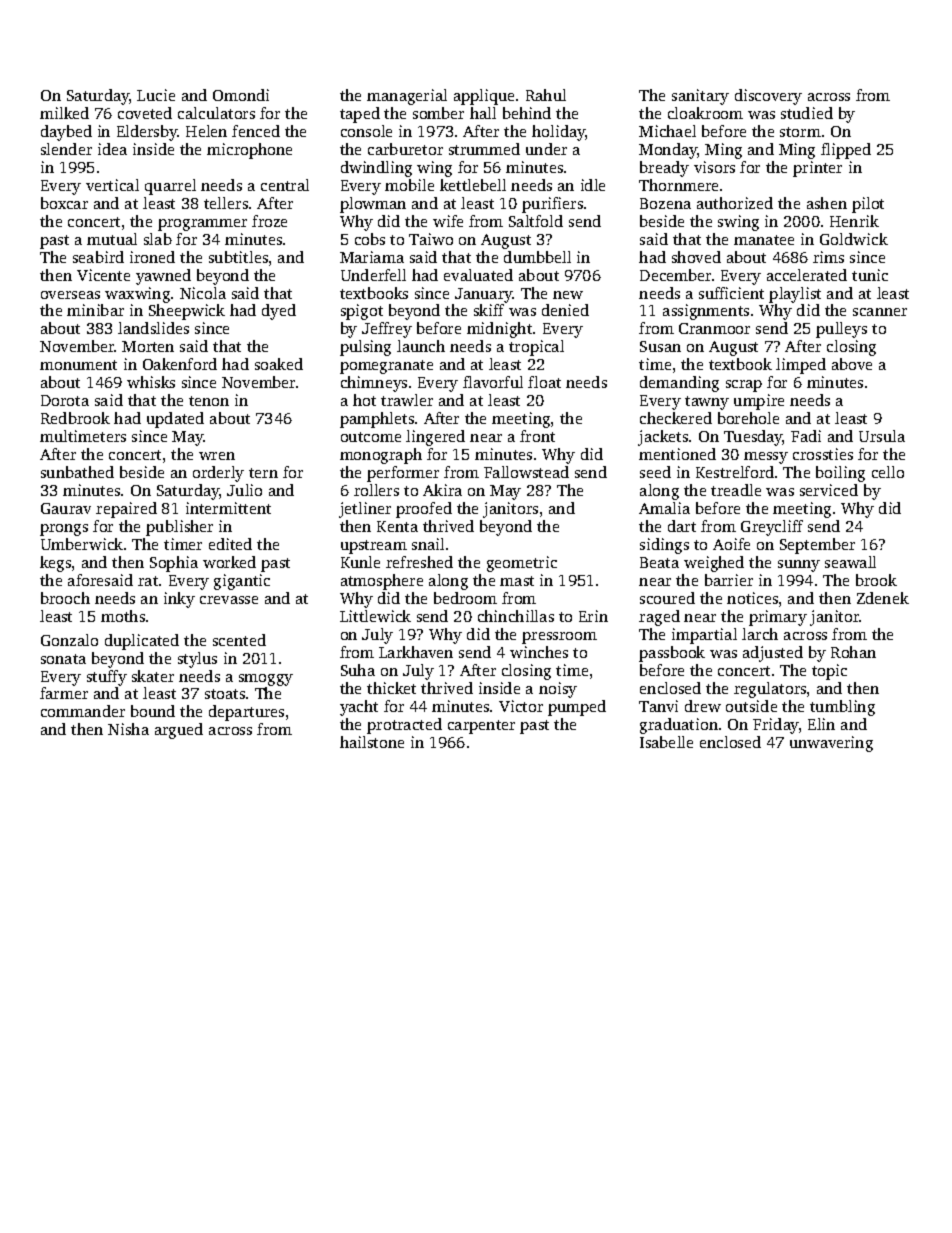 The width and height of the image is (952, 1233). Describe the element at coordinates (478, 275) in the image. I see `evaluated` at that location.
